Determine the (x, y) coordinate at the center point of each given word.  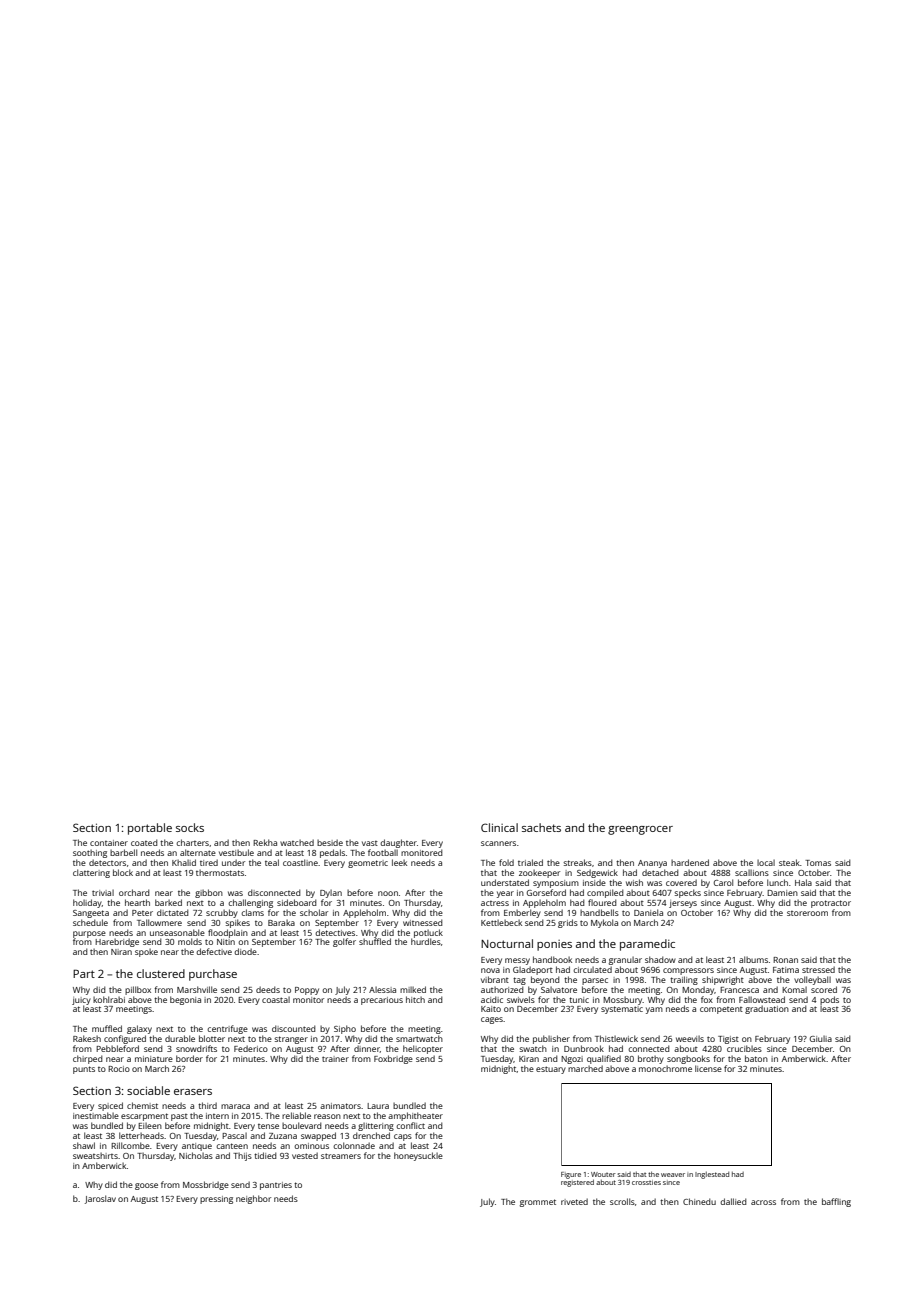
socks (190, 827)
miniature (154, 1059)
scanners (498, 843)
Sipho (345, 1029)
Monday (698, 990)
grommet (538, 1203)
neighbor (253, 1199)
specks (687, 893)
